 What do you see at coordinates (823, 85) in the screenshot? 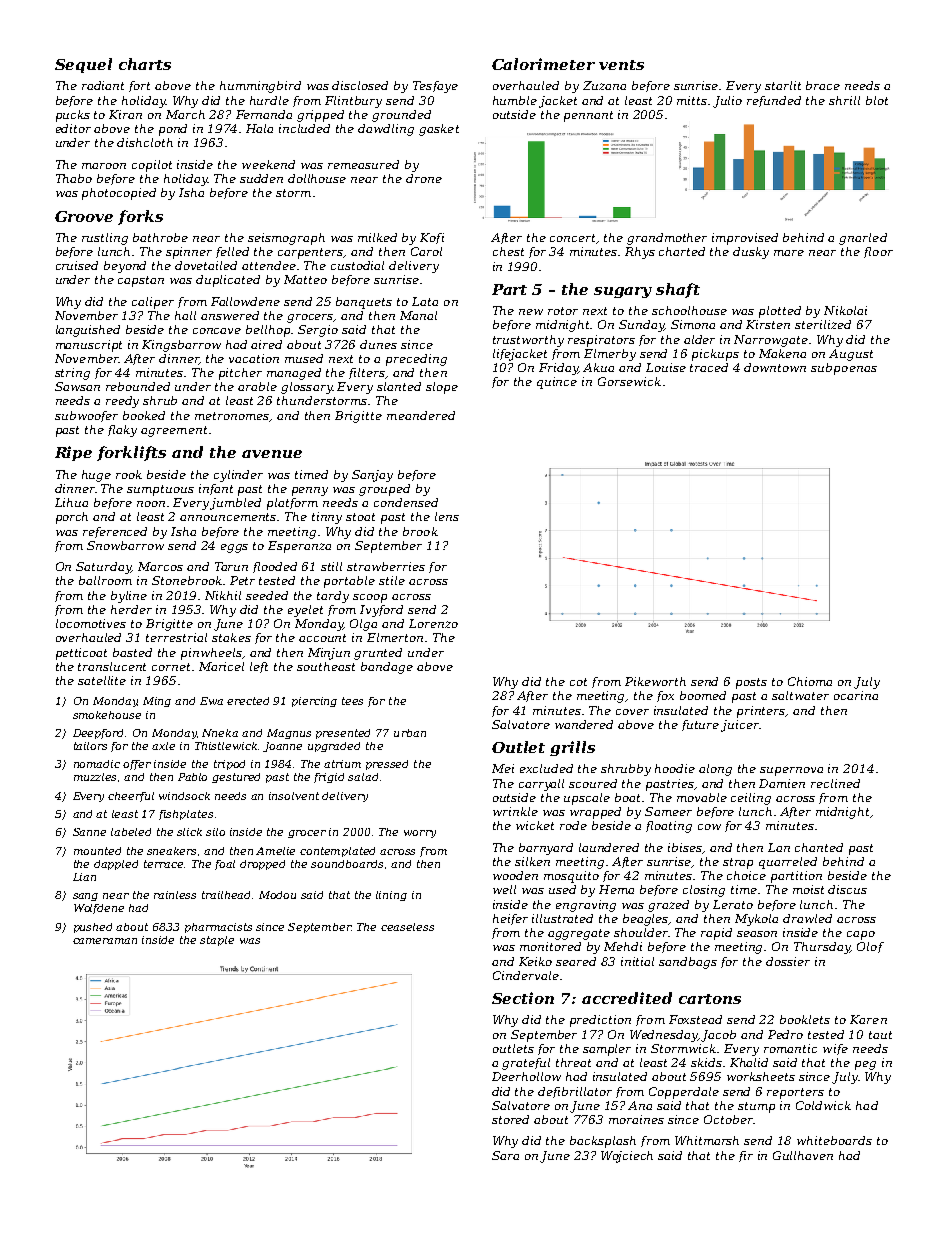
I see `brace` at bounding box center [823, 85].
